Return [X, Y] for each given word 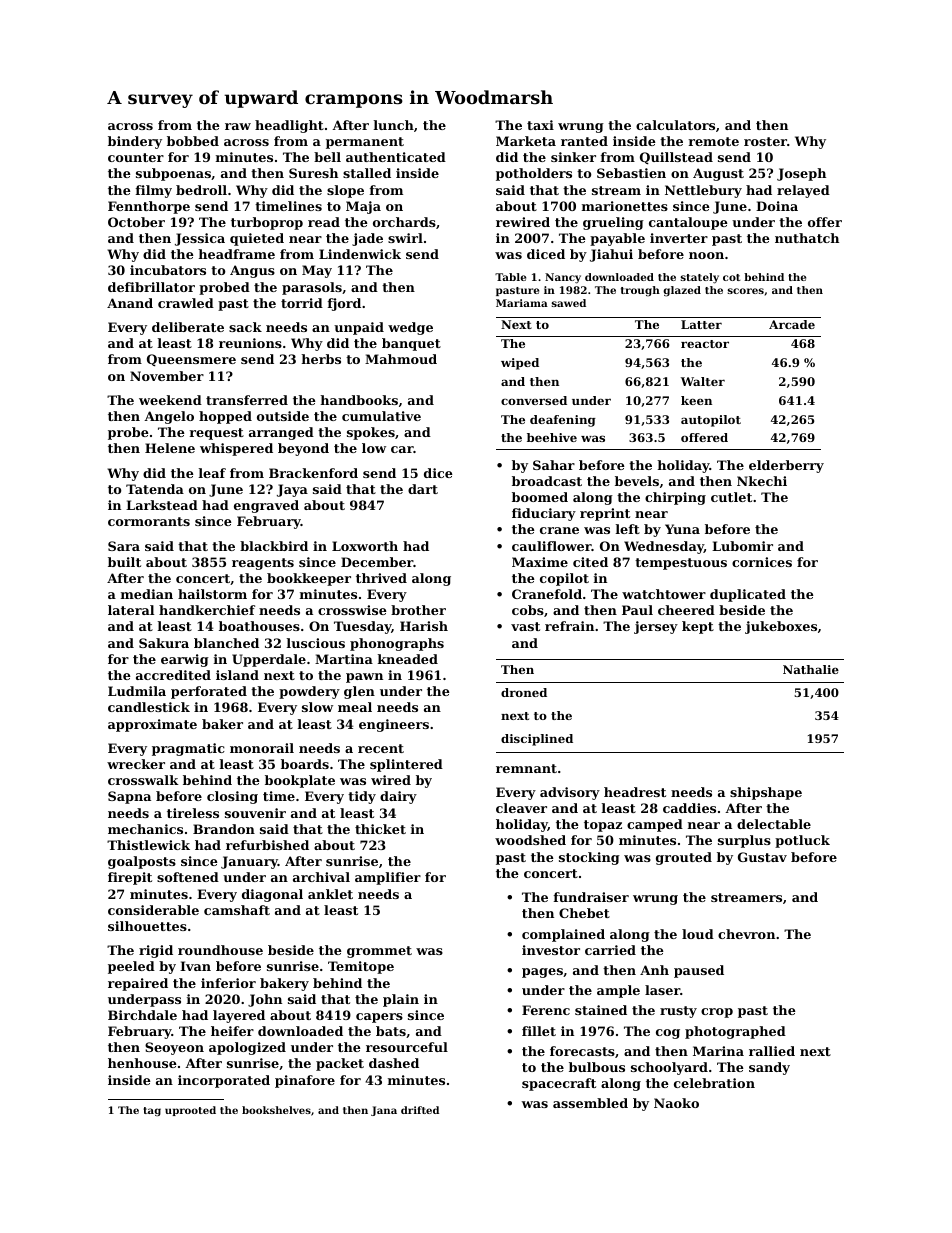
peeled [131, 967]
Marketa [526, 141]
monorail [262, 748]
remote [713, 141]
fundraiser [591, 897]
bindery [135, 142]
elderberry [786, 466]
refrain [569, 626]
